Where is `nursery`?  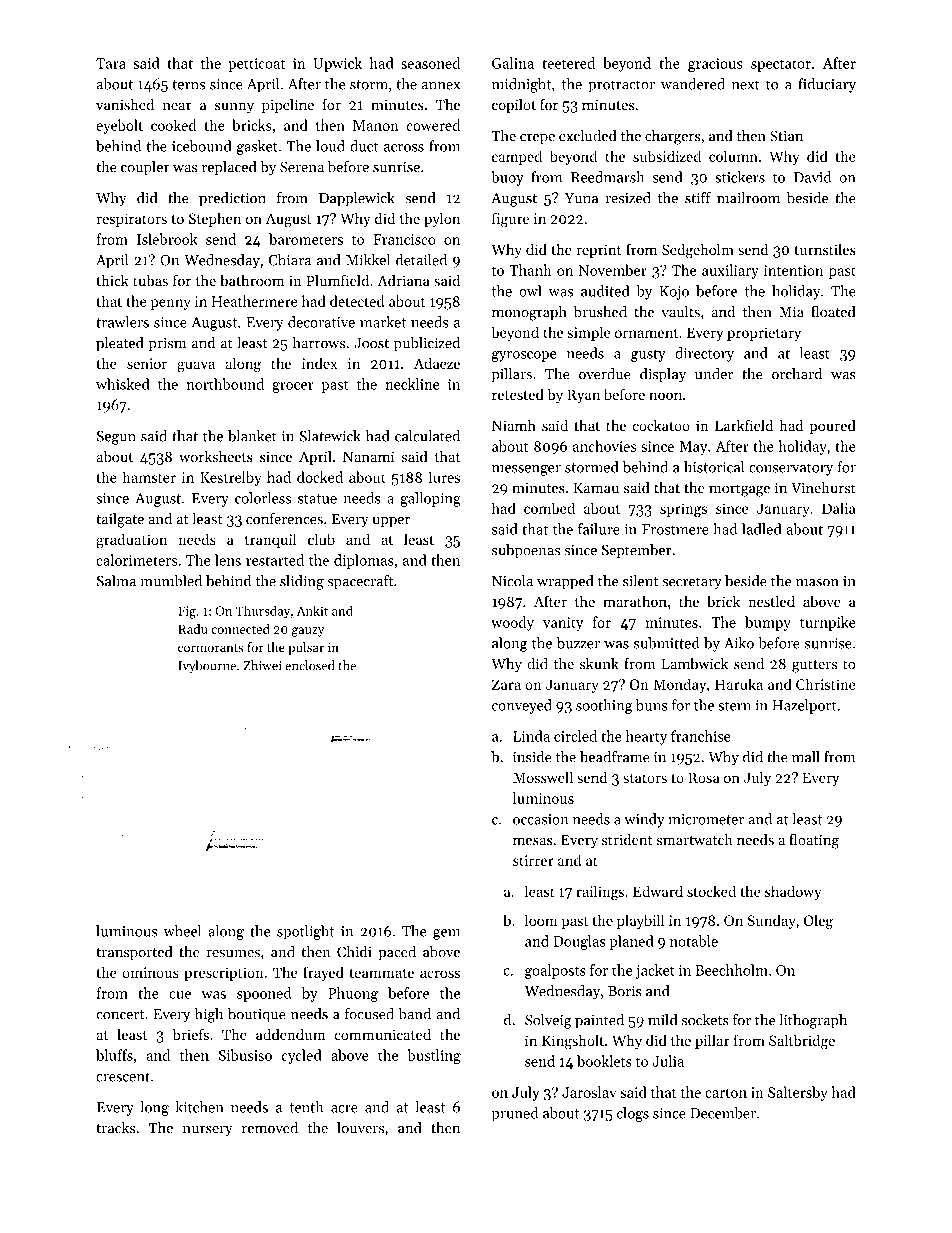 nursery is located at coordinates (208, 1131).
